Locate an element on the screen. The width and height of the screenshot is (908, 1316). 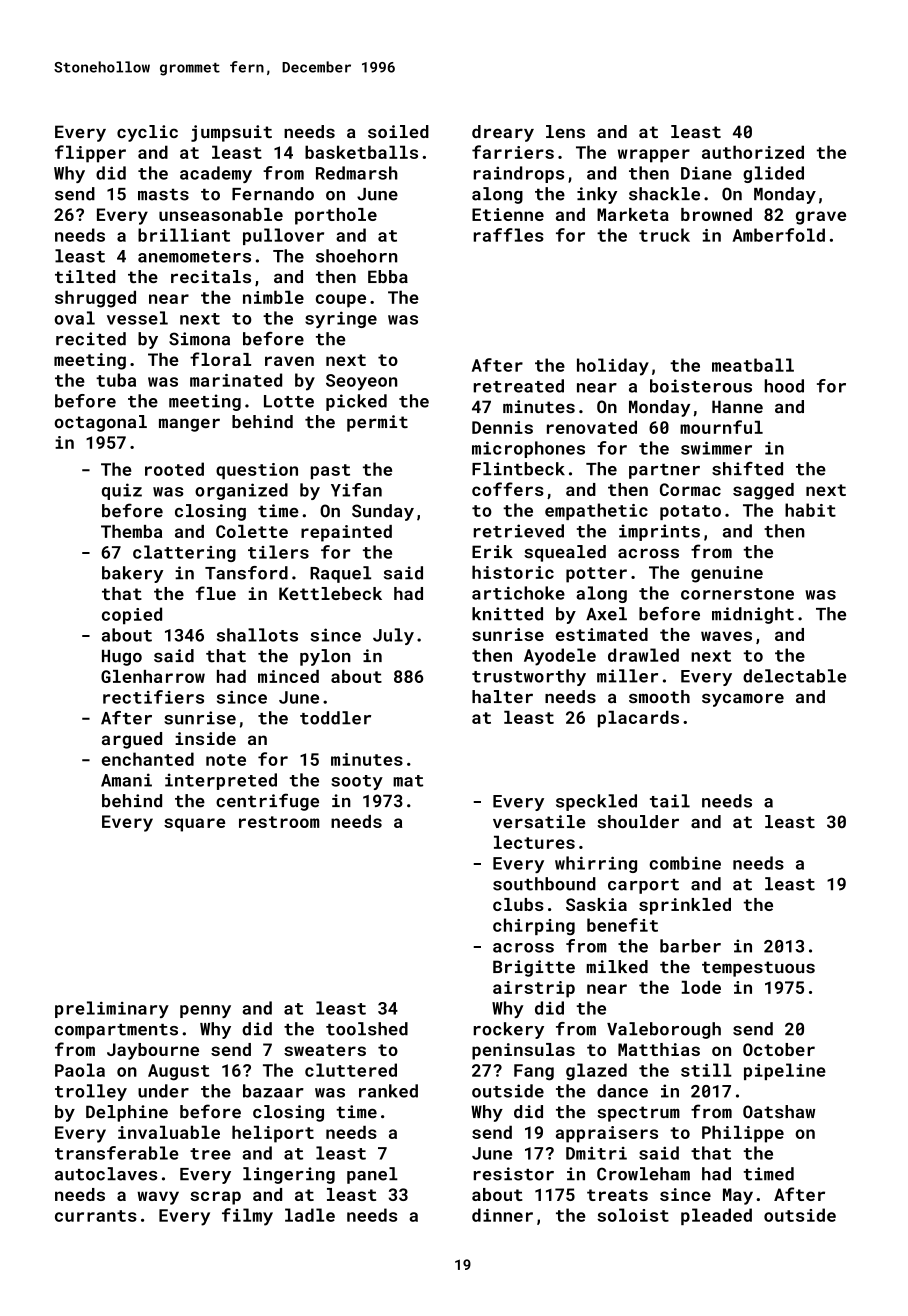
coffers is located at coordinates (508, 489).
